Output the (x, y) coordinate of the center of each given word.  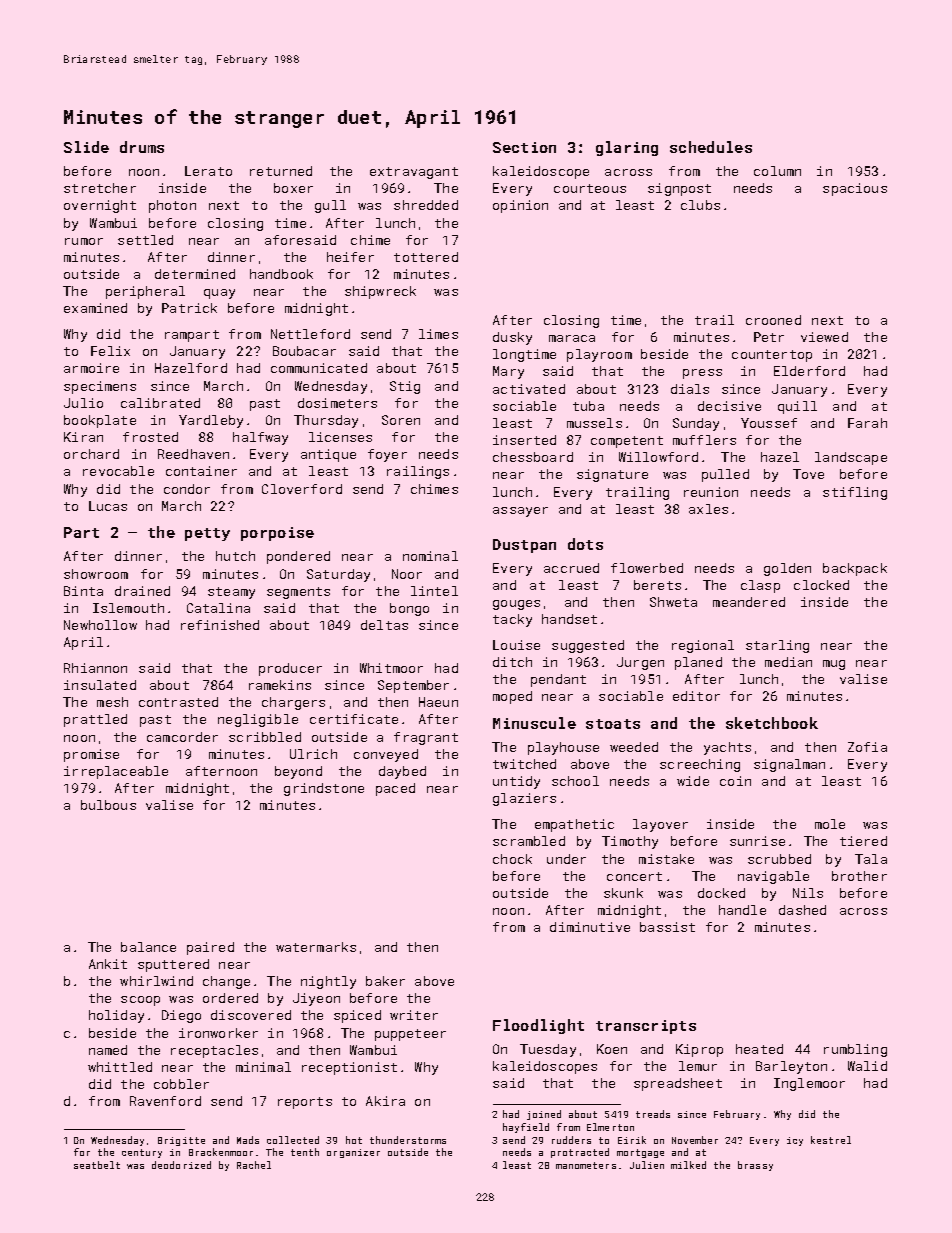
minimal (263, 1067)
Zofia (867, 747)
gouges (516, 605)
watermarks (316, 947)
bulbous (108, 805)
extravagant (414, 173)
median (788, 662)
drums (142, 147)
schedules (711, 147)
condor (187, 489)
